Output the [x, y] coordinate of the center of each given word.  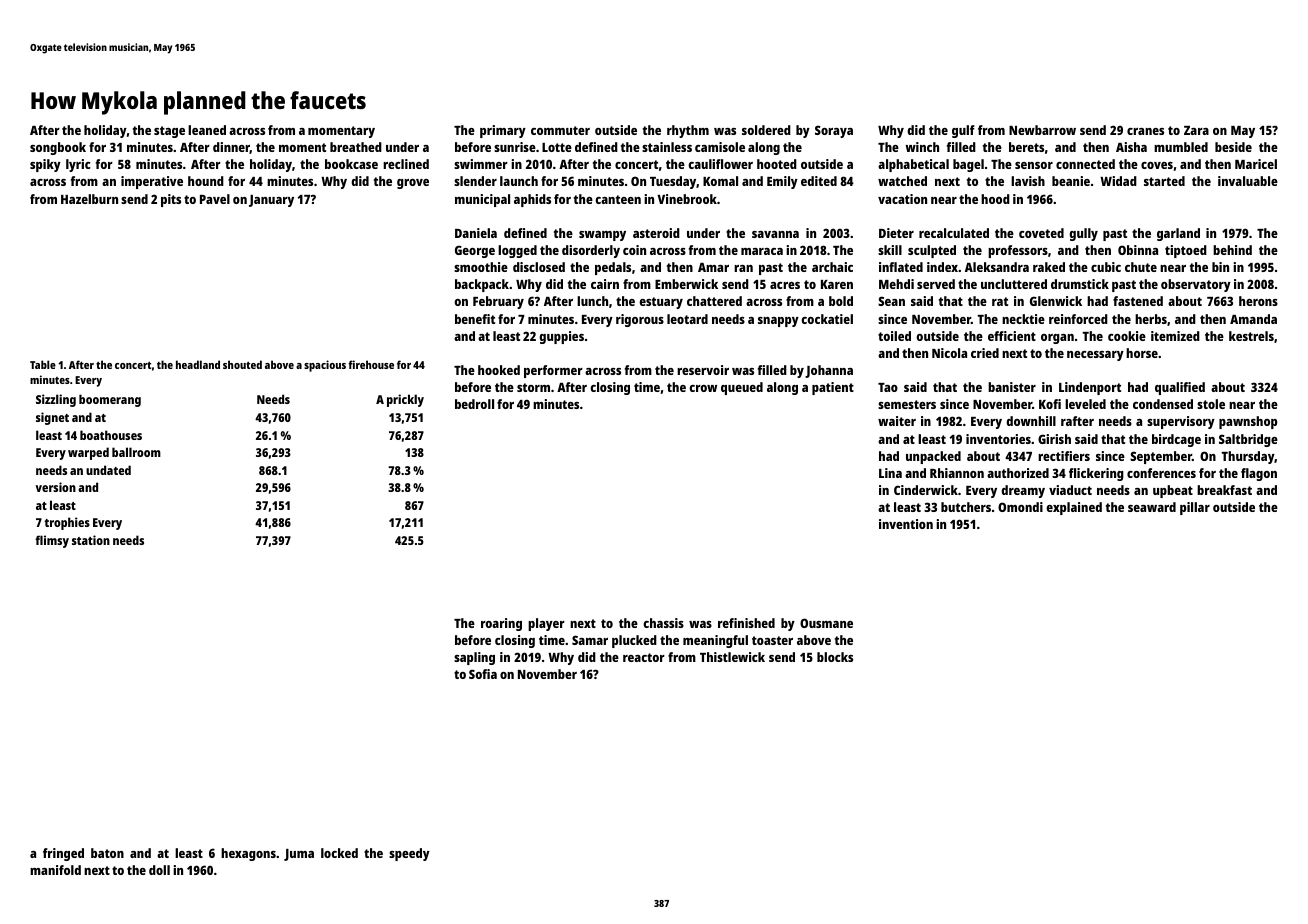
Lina [890, 473]
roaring [501, 624]
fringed [63, 854]
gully [1083, 234]
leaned [207, 130]
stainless [667, 147]
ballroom [136, 452]
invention [906, 524]
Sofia [483, 674]
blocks [835, 657]
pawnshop [1248, 422]
